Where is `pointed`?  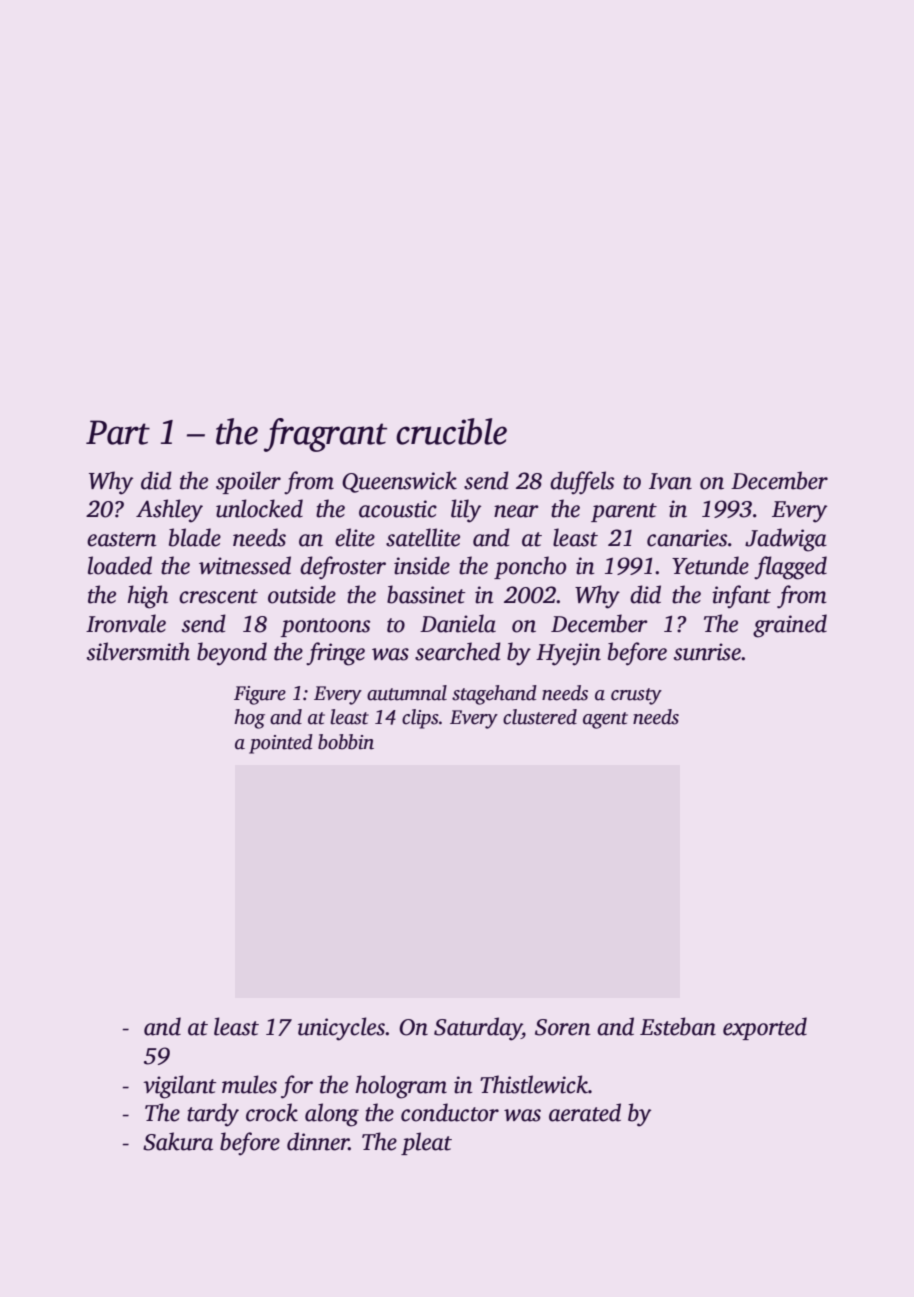
pointed is located at coordinates (281, 744).
